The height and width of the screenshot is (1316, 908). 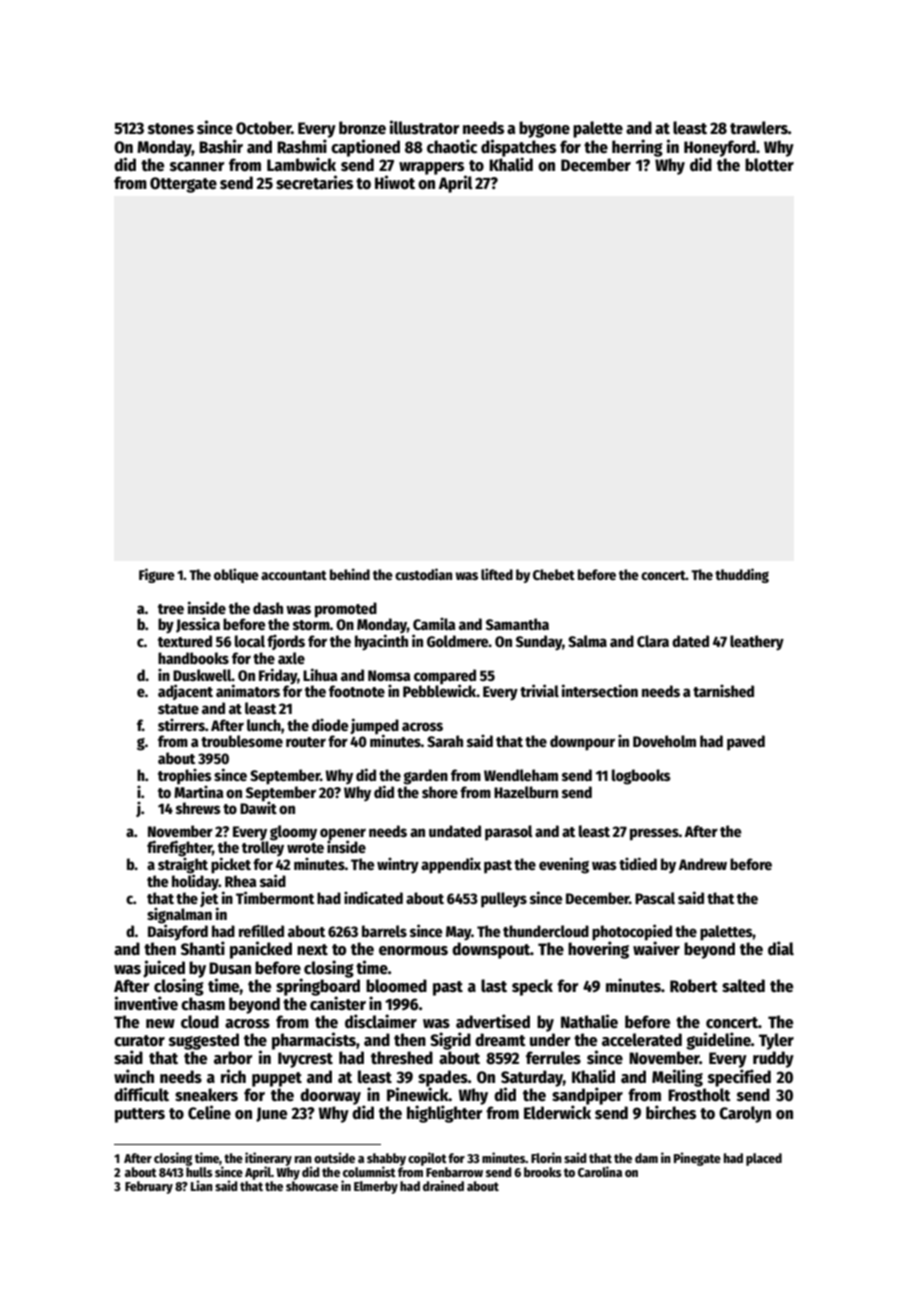 I want to click on lifted, so click(x=497, y=574).
